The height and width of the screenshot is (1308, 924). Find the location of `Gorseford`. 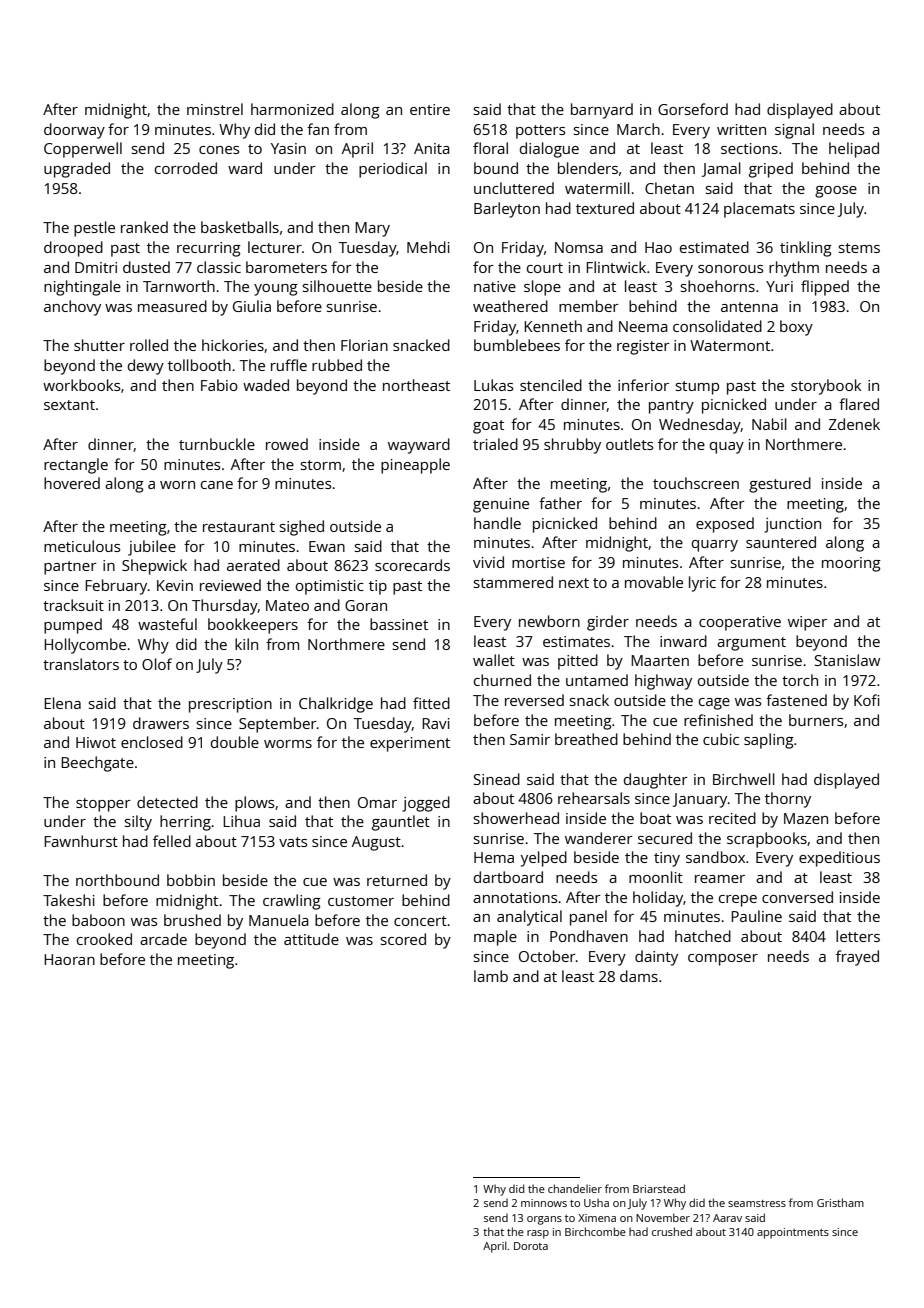

Gorseford is located at coordinates (693, 109).
